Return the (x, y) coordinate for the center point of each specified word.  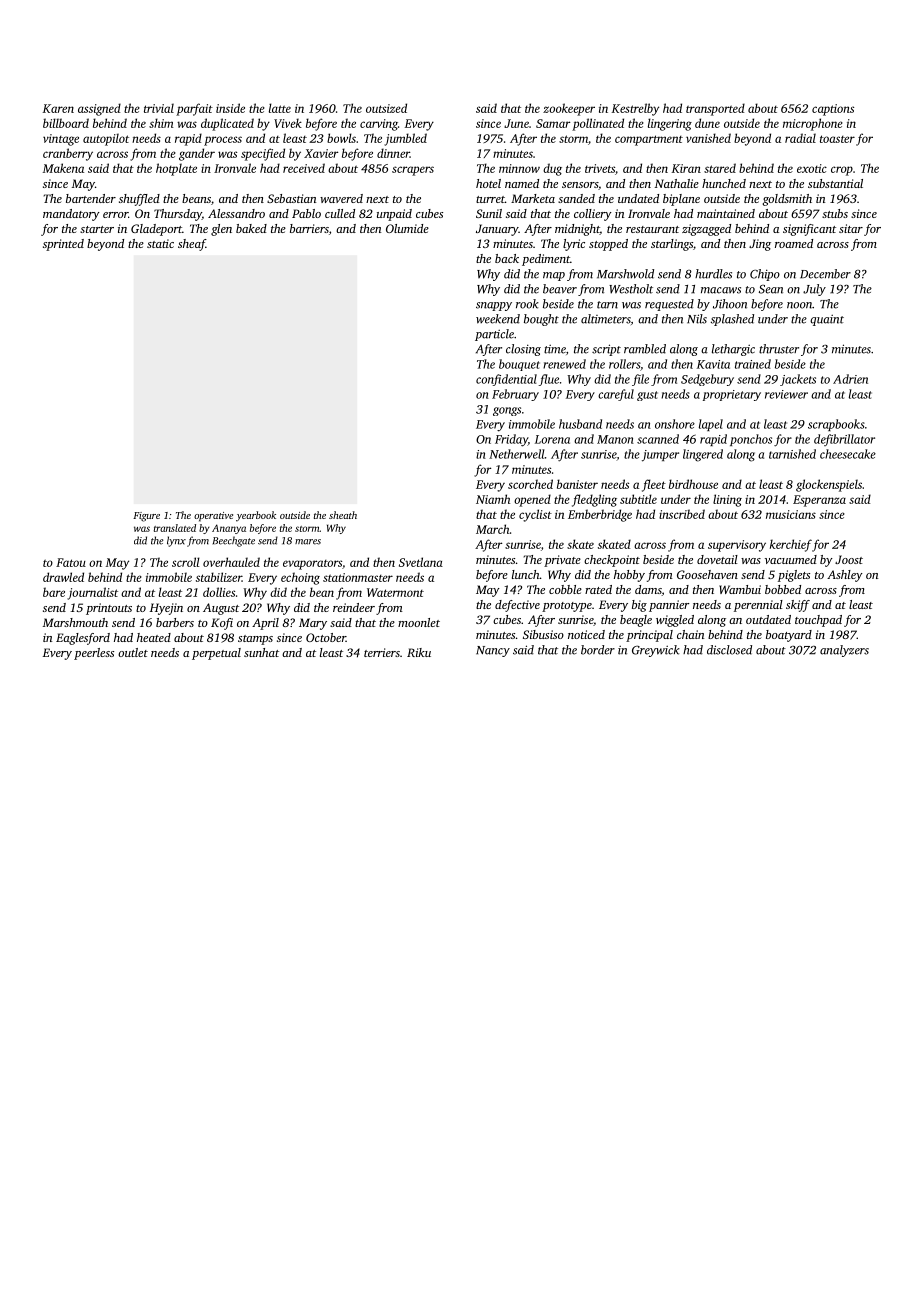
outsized (386, 108)
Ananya (229, 529)
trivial (159, 108)
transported (715, 109)
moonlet (419, 622)
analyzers (844, 651)
